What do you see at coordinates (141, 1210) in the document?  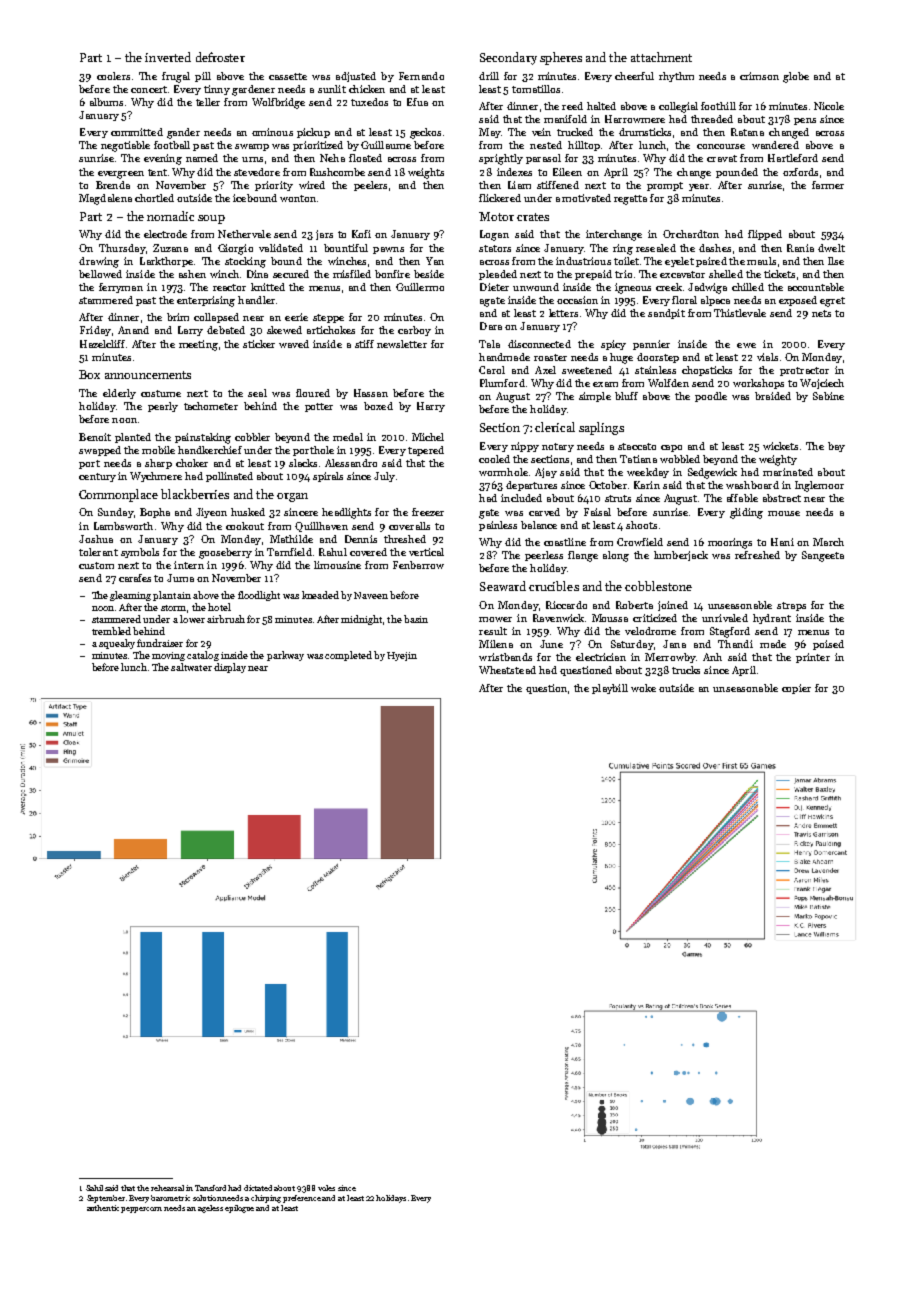 I see `peppercorn` at bounding box center [141, 1210].
